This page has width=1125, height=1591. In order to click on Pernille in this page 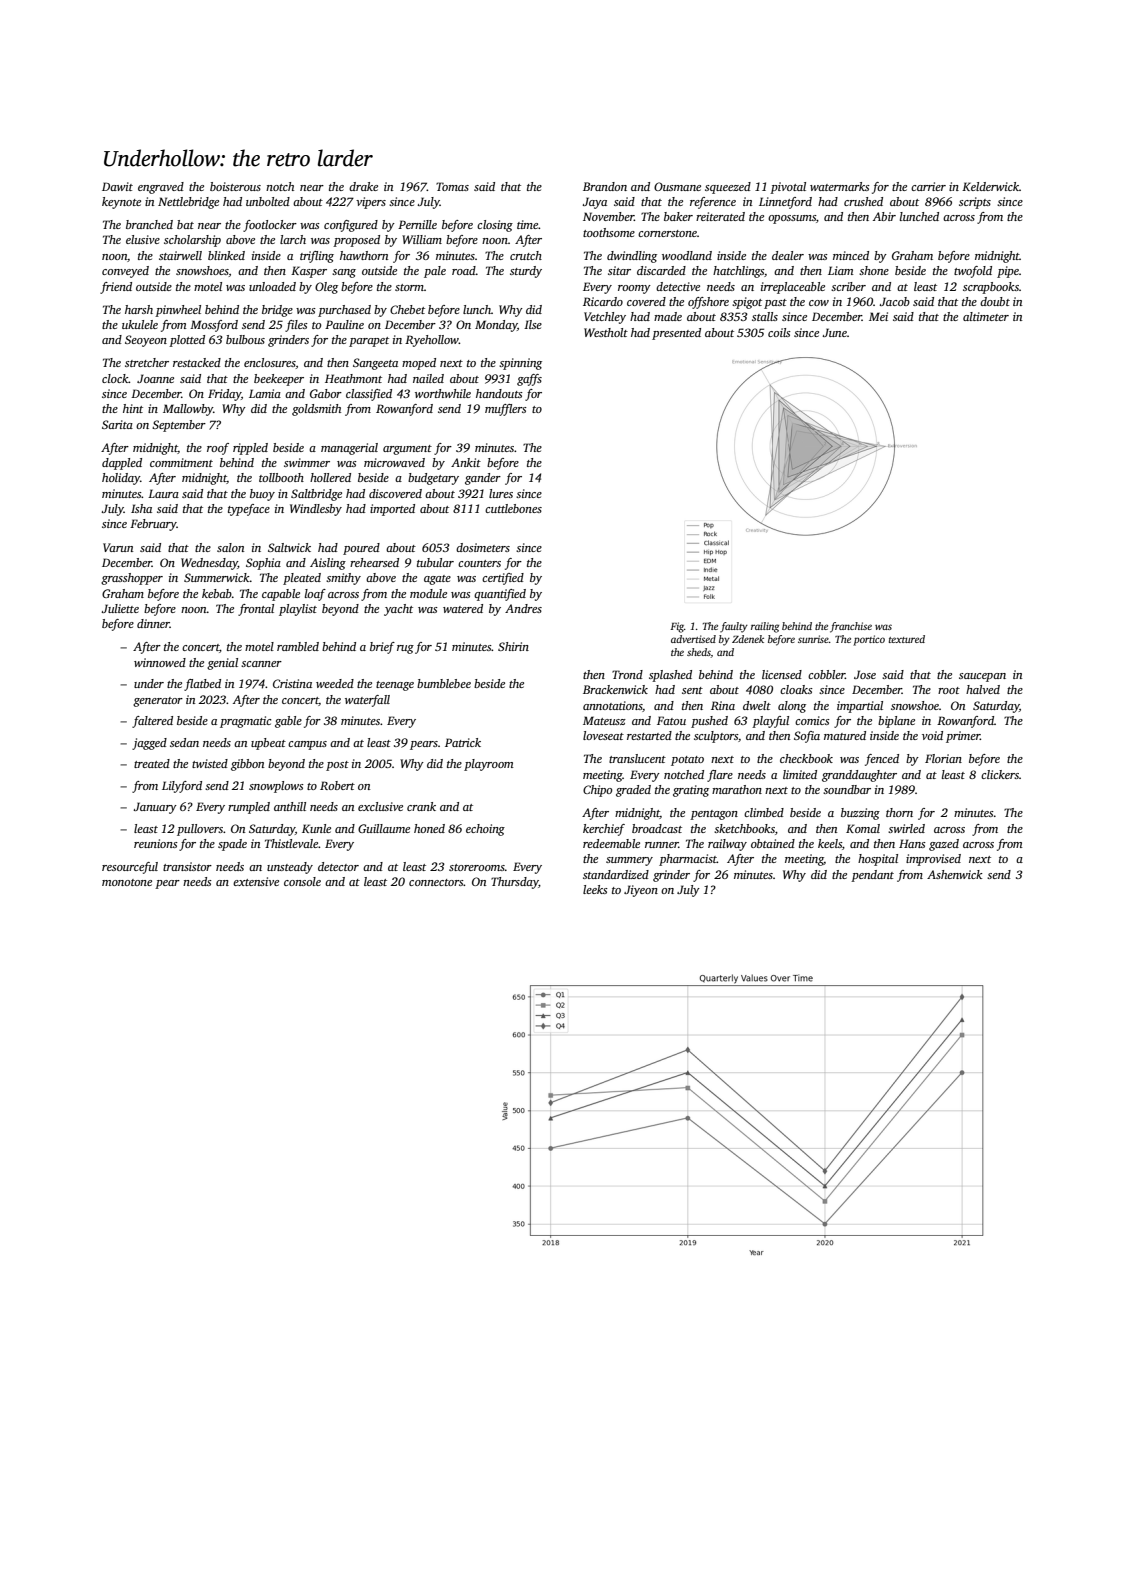, I will do `click(417, 224)`.
